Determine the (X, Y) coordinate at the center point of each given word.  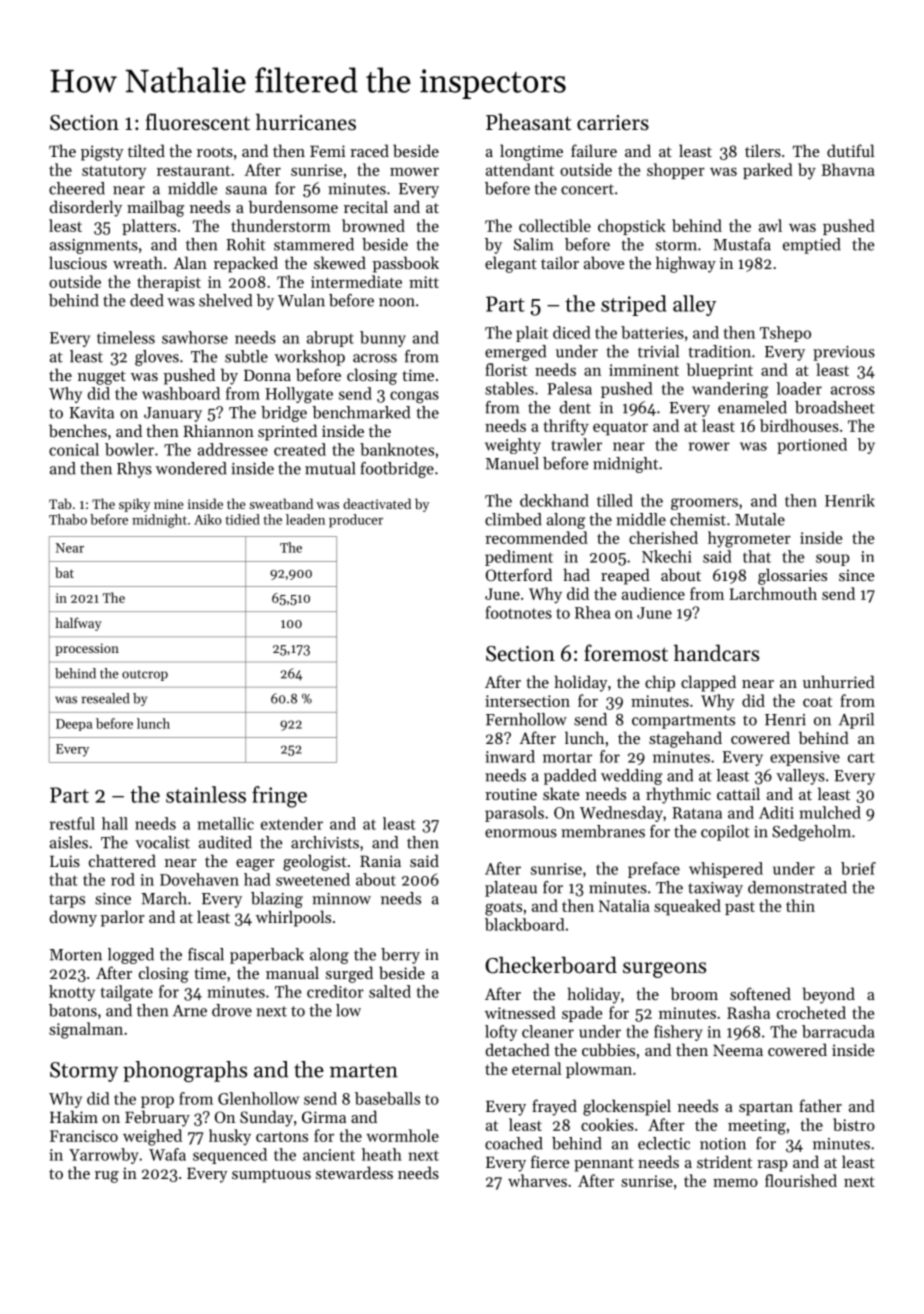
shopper (676, 171)
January (173, 414)
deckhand (554, 500)
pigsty (102, 153)
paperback (267, 956)
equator (620, 429)
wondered (191, 468)
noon (397, 302)
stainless (206, 794)
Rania (380, 861)
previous (844, 353)
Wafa (167, 1154)
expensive (805, 758)
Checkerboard (551, 965)
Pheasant (528, 122)
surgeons (664, 970)
